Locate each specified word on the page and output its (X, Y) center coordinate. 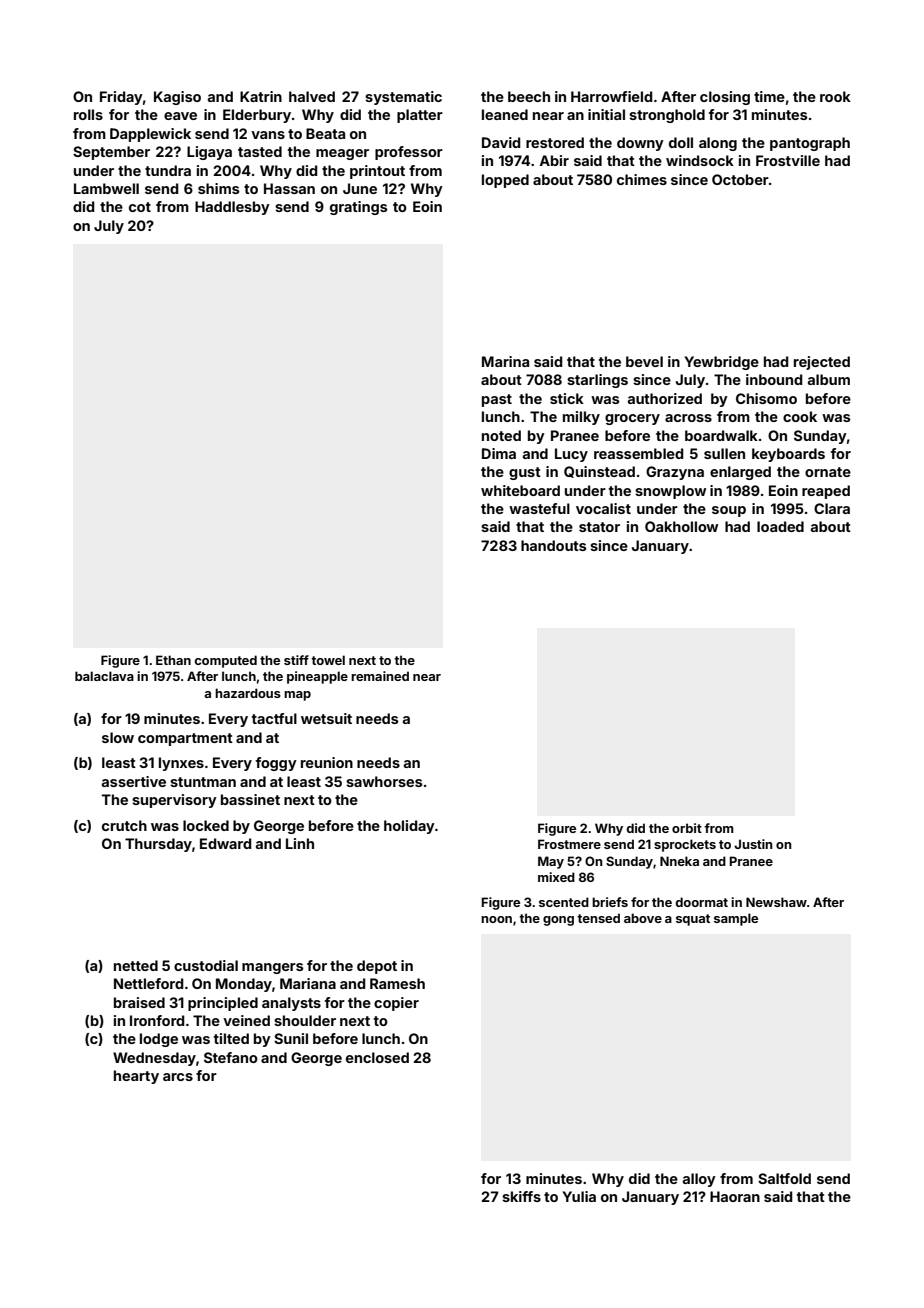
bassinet (250, 799)
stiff (296, 660)
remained (380, 676)
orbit (687, 828)
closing (725, 98)
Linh (300, 843)
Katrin (261, 96)
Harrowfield (611, 96)
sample (736, 919)
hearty (136, 1077)
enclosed (377, 1057)
